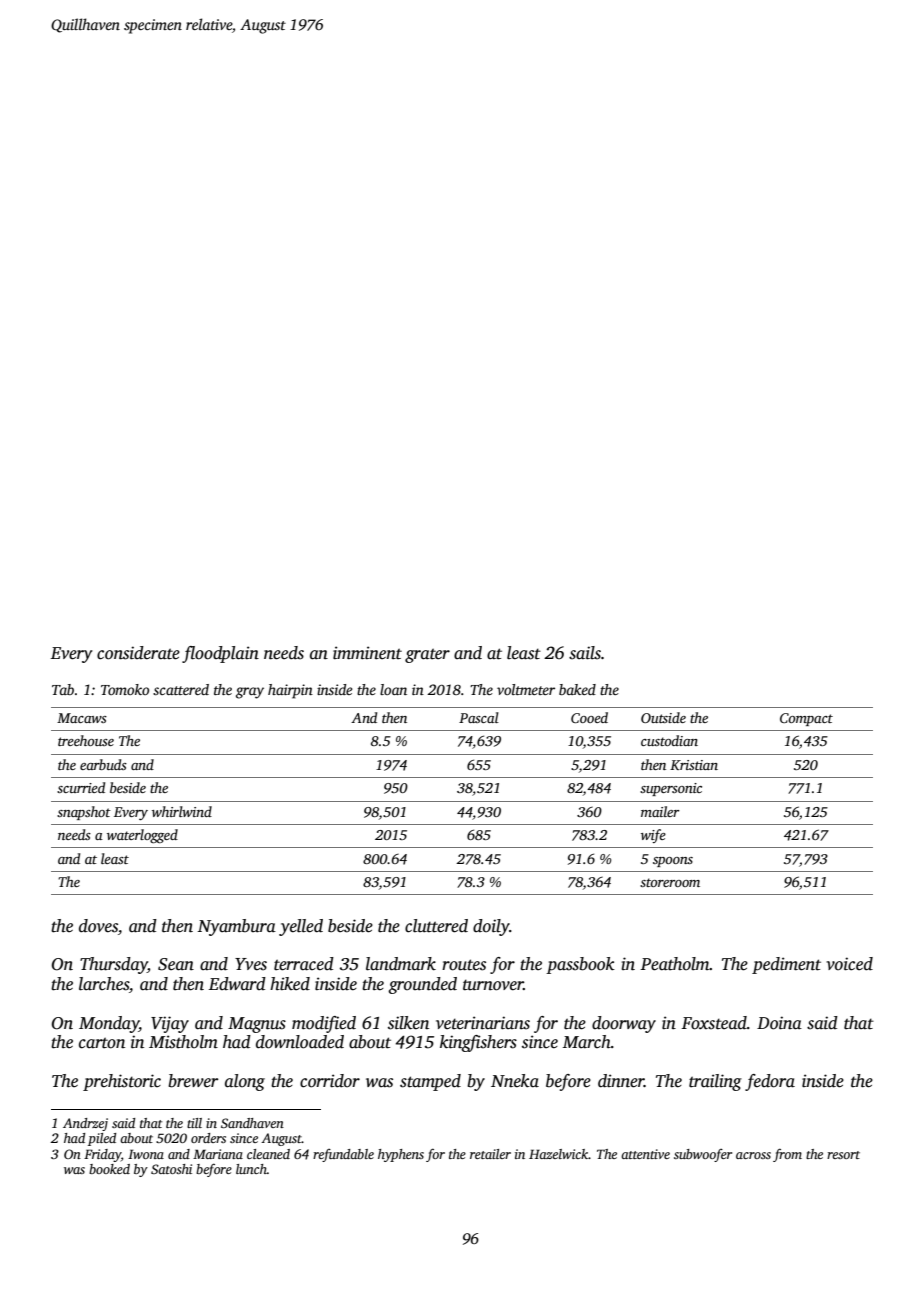 This screenshot has width=924, height=1314. I want to click on lunch, so click(251, 1169).
